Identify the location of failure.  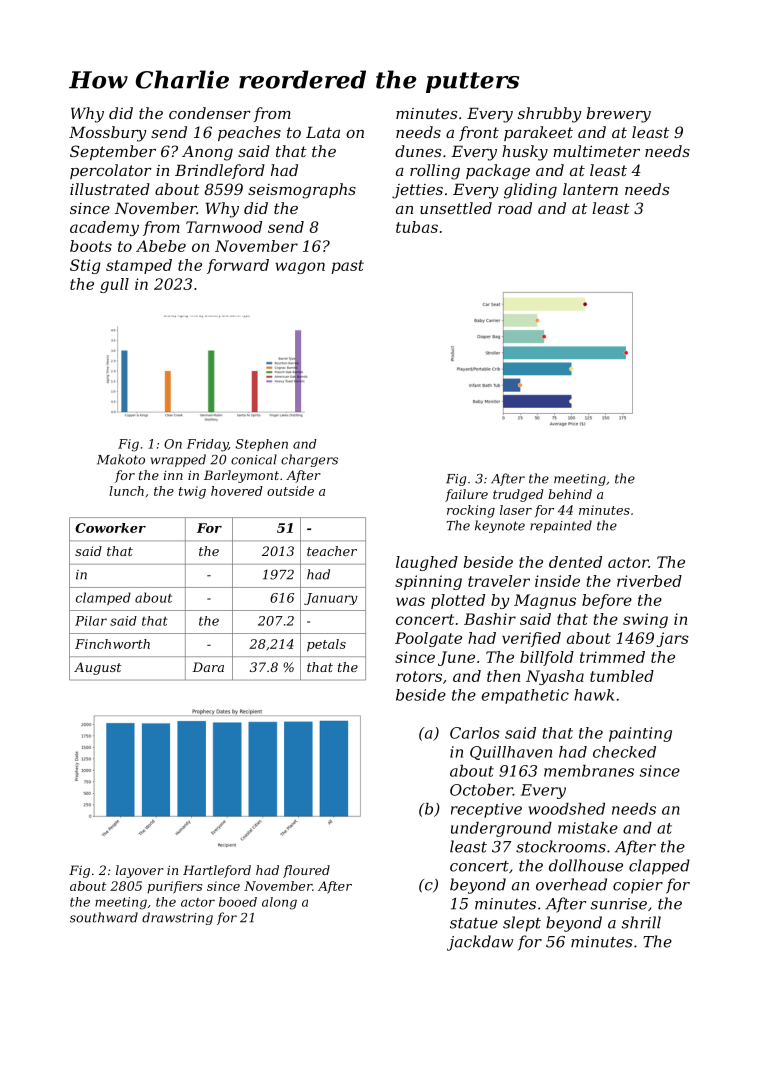
(466, 495).
